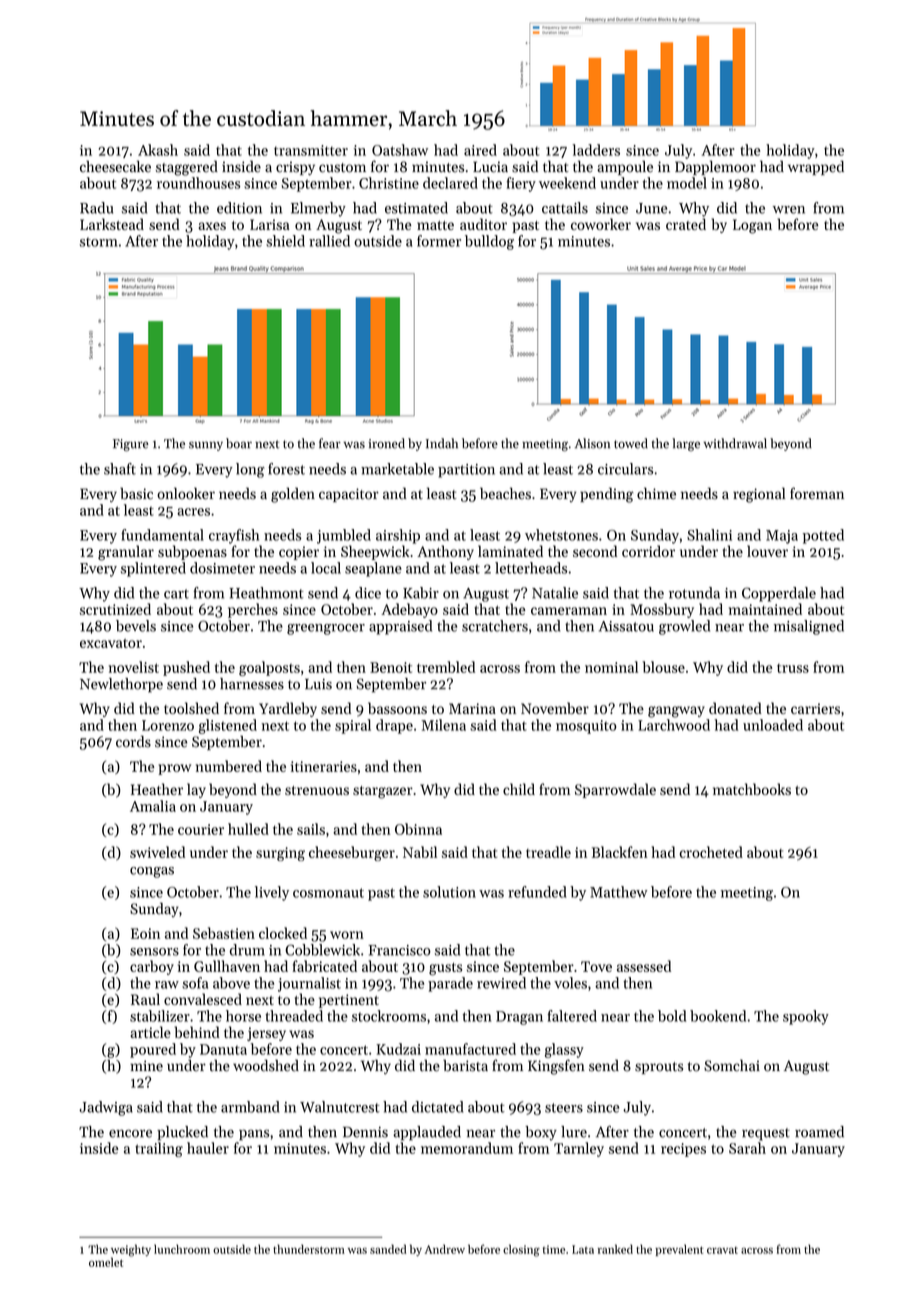  I want to click on cravat, so click(722, 1250).
